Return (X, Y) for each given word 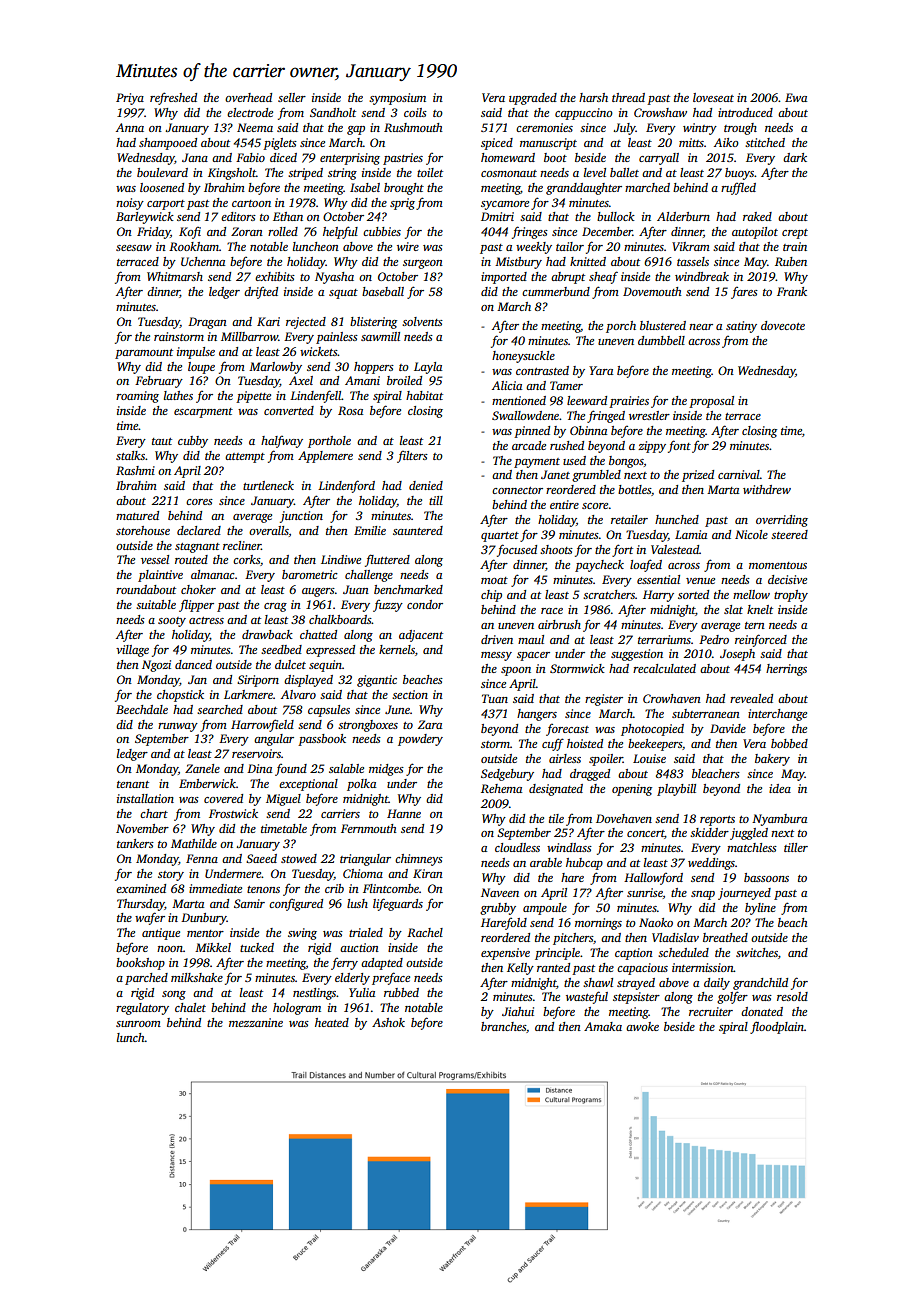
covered (223, 798)
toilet (430, 172)
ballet (624, 172)
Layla (428, 368)
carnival (739, 474)
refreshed (173, 98)
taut (162, 441)
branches (503, 1026)
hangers (537, 715)
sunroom (138, 1024)
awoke (642, 1026)
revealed (751, 698)
